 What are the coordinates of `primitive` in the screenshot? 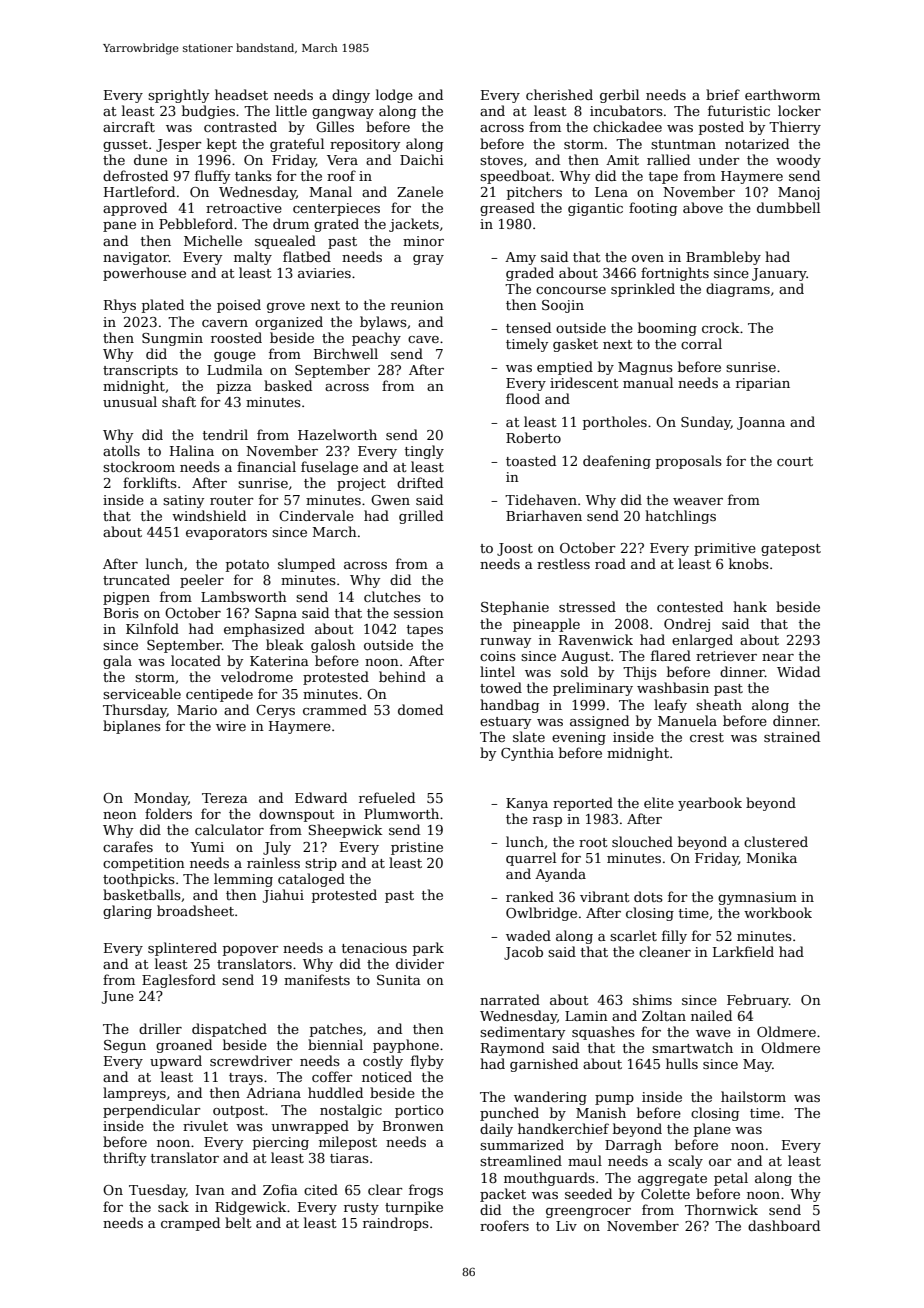 It's located at (725, 549).
